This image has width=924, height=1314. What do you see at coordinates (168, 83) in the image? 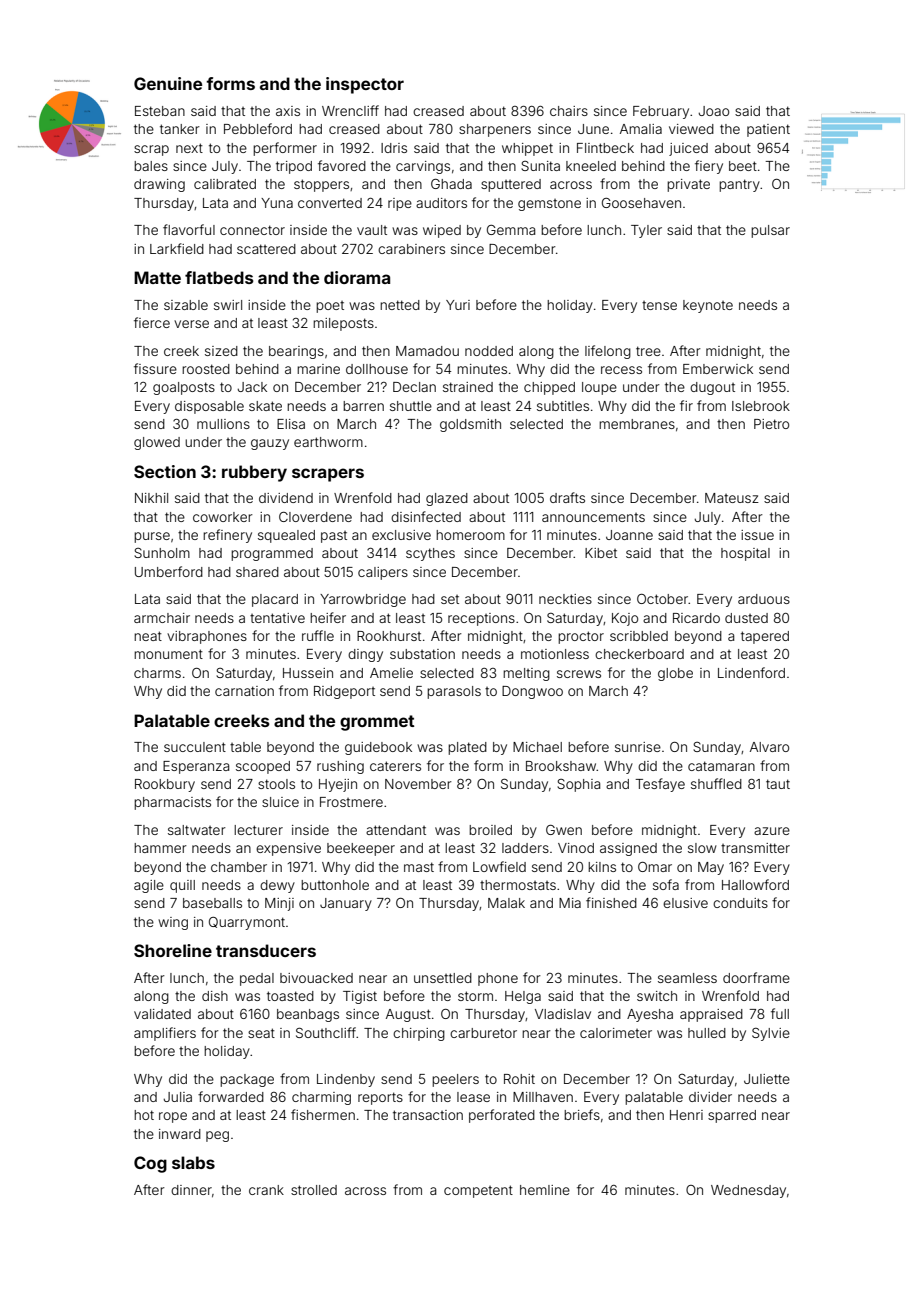
I see `Genuine` at bounding box center [168, 83].
